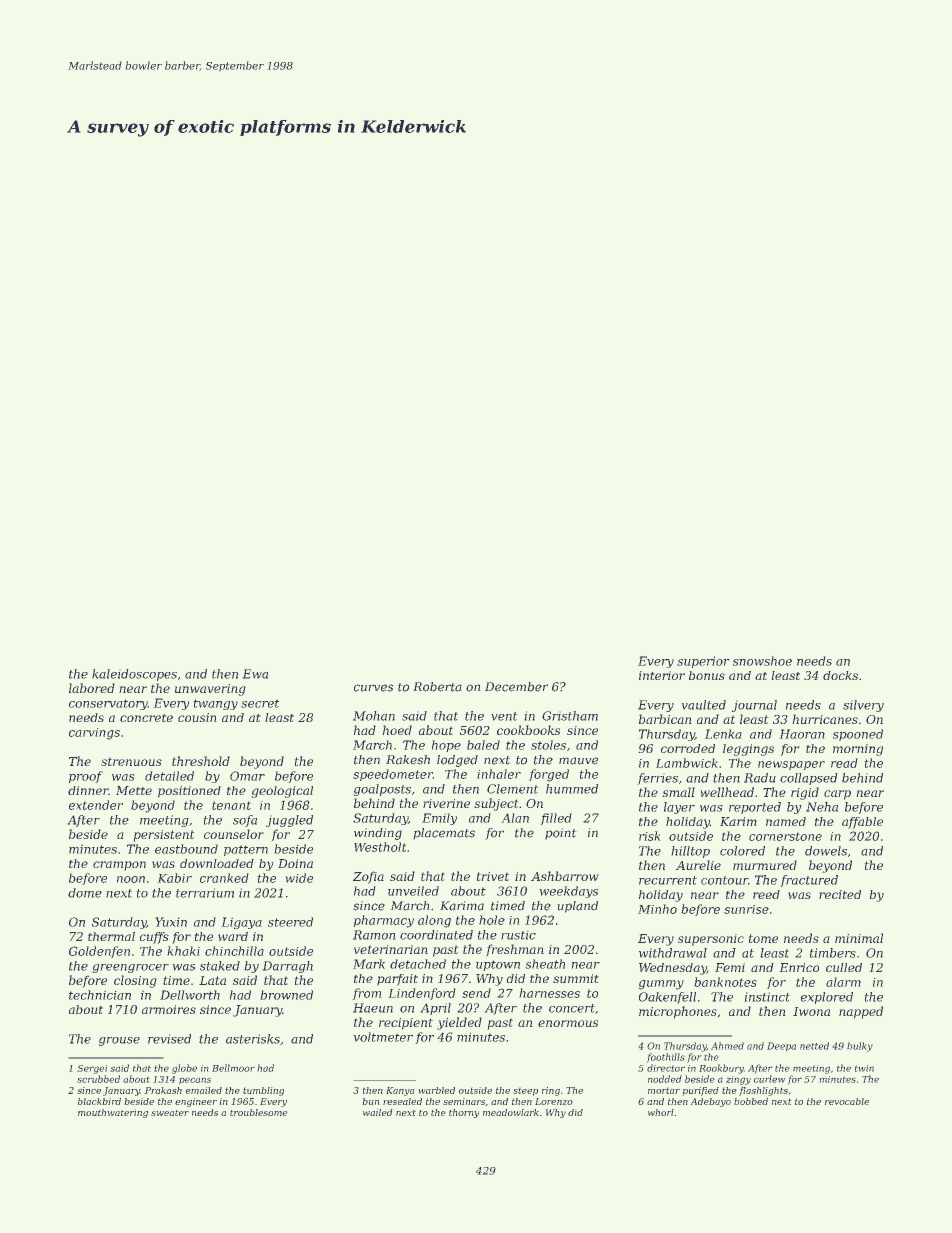 This document has height=1233, width=952. What do you see at coordinates (287, 967) in the document?
I see `Darragh` at bounding box center [287, 967].
